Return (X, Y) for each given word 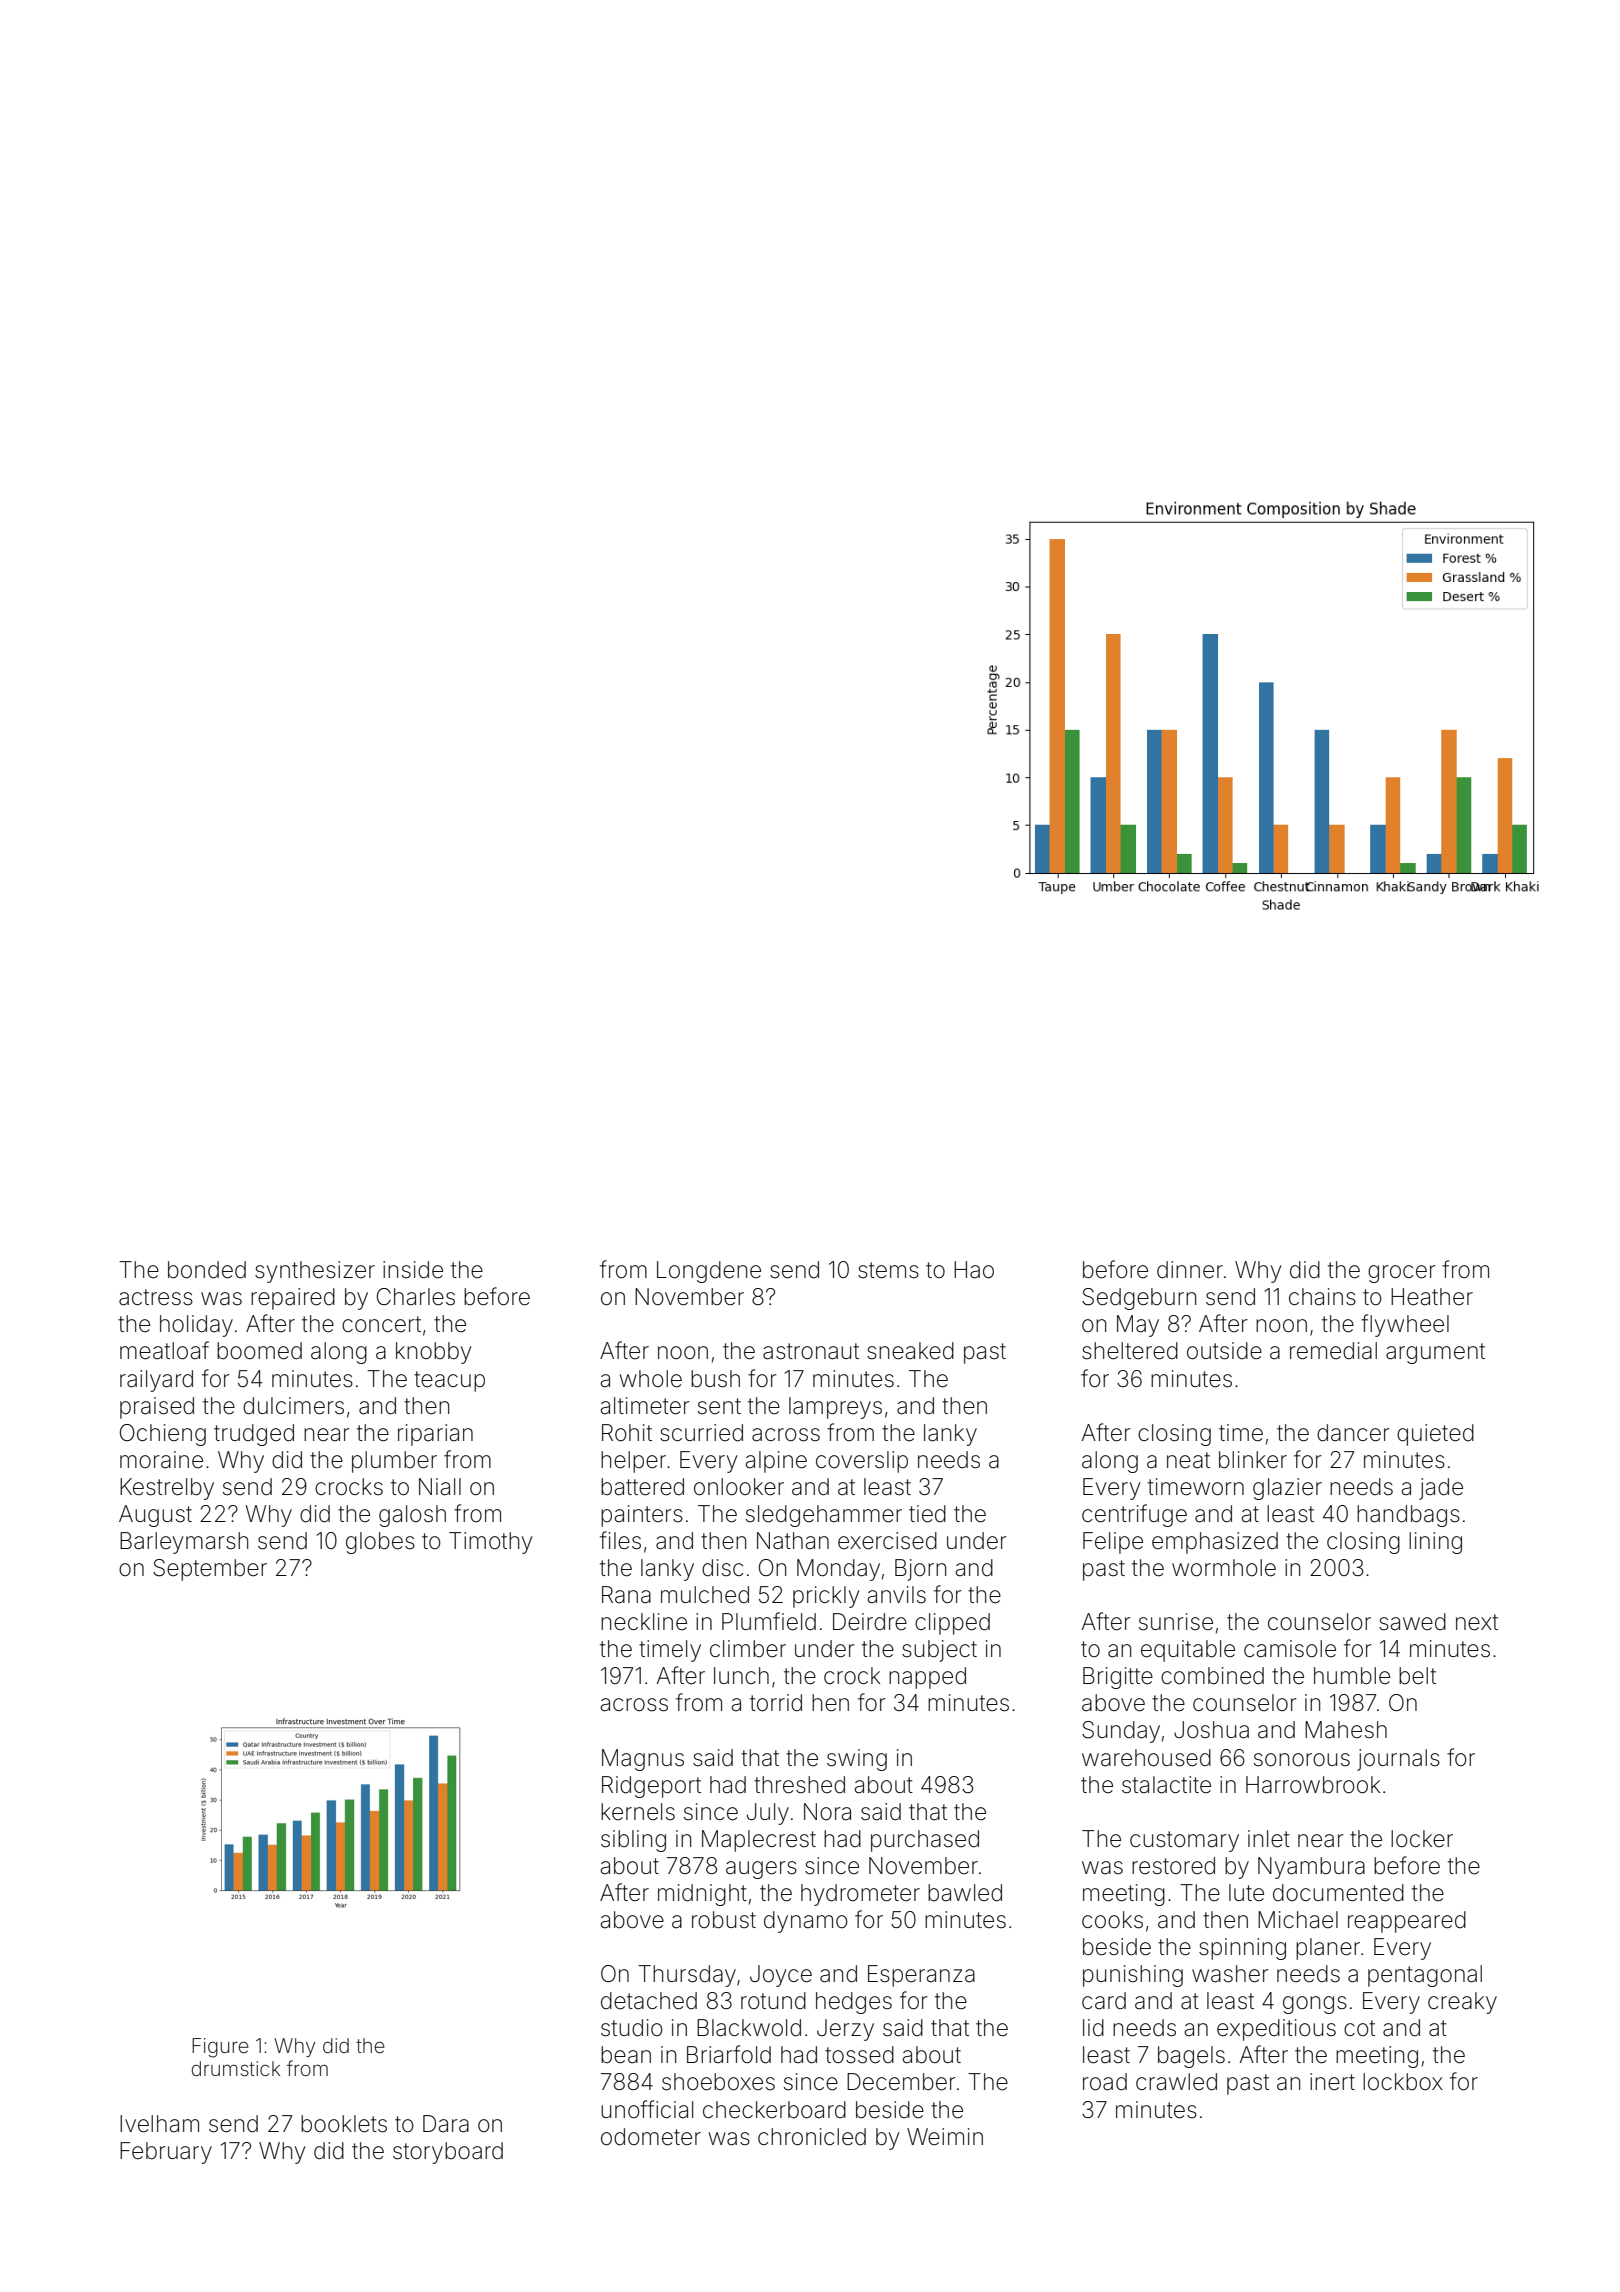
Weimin (945, 2137)
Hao (974, 1270)
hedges (854, 2003)
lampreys (835, 1408)
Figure (220, 2048)
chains (1322, 1297)
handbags (1408, 1516)
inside (413, 1270)
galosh (412, 1516)
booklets (344, 2124)
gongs (1315, 2005)
